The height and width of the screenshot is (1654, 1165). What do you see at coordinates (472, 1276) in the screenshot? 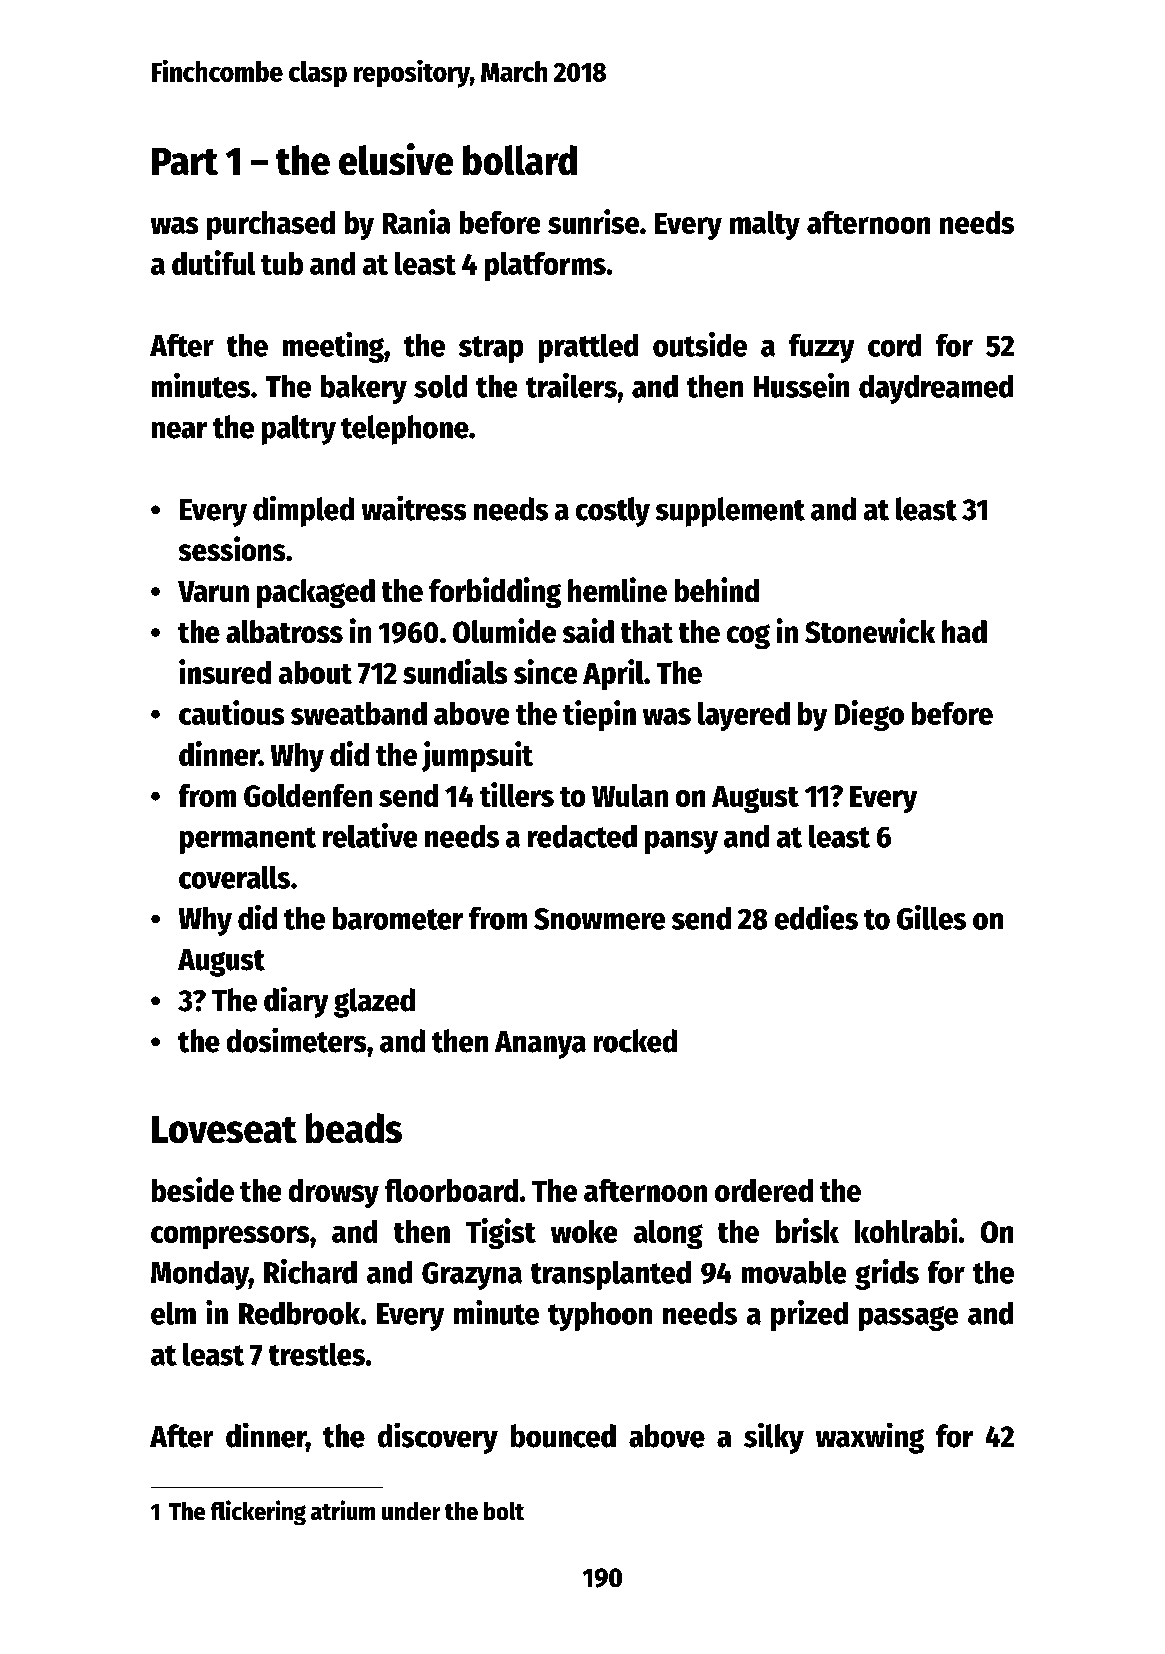
I see `Grazyna` at bounding box center [472, 1276].
